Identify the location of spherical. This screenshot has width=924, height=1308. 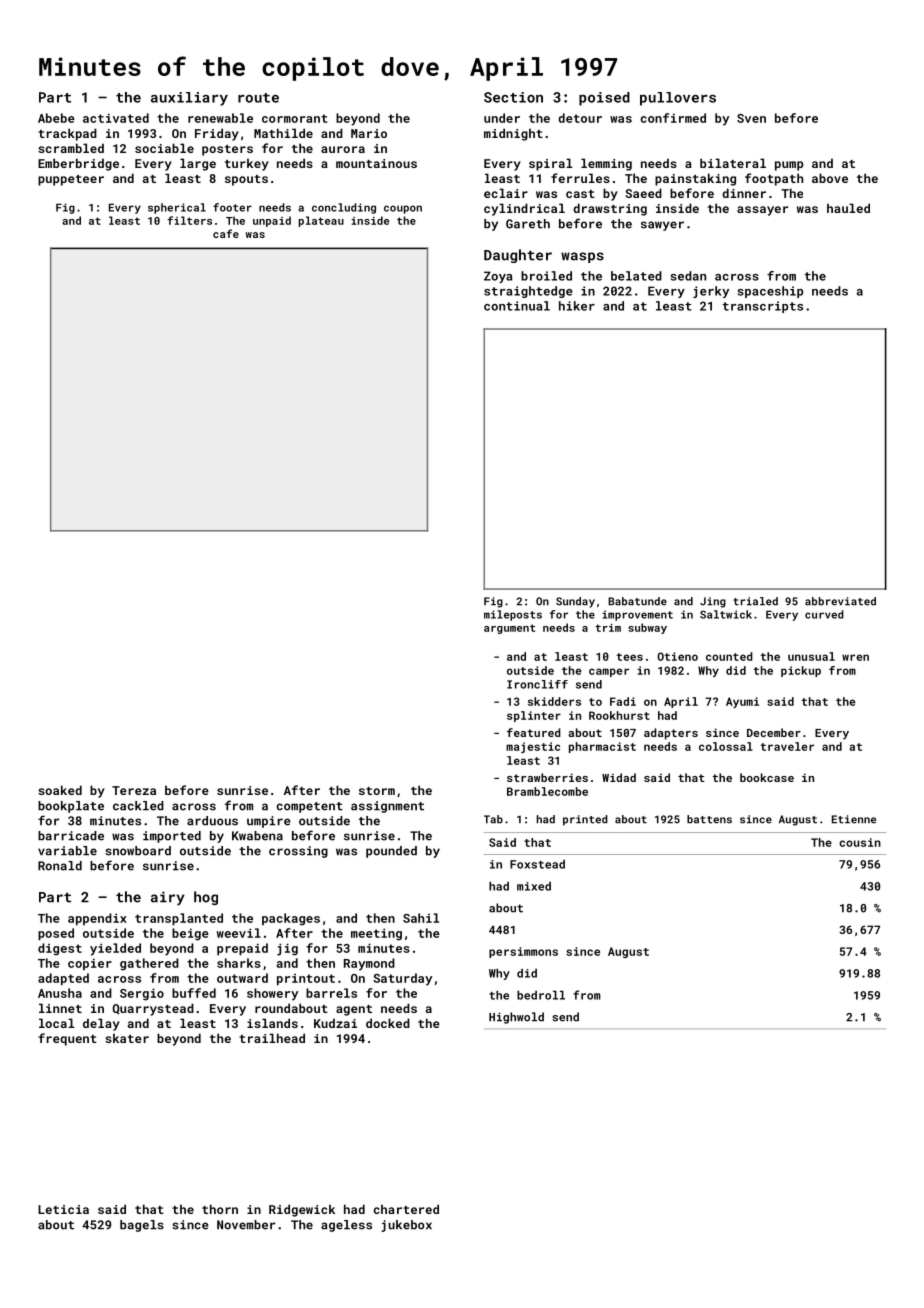
(177, 208).
